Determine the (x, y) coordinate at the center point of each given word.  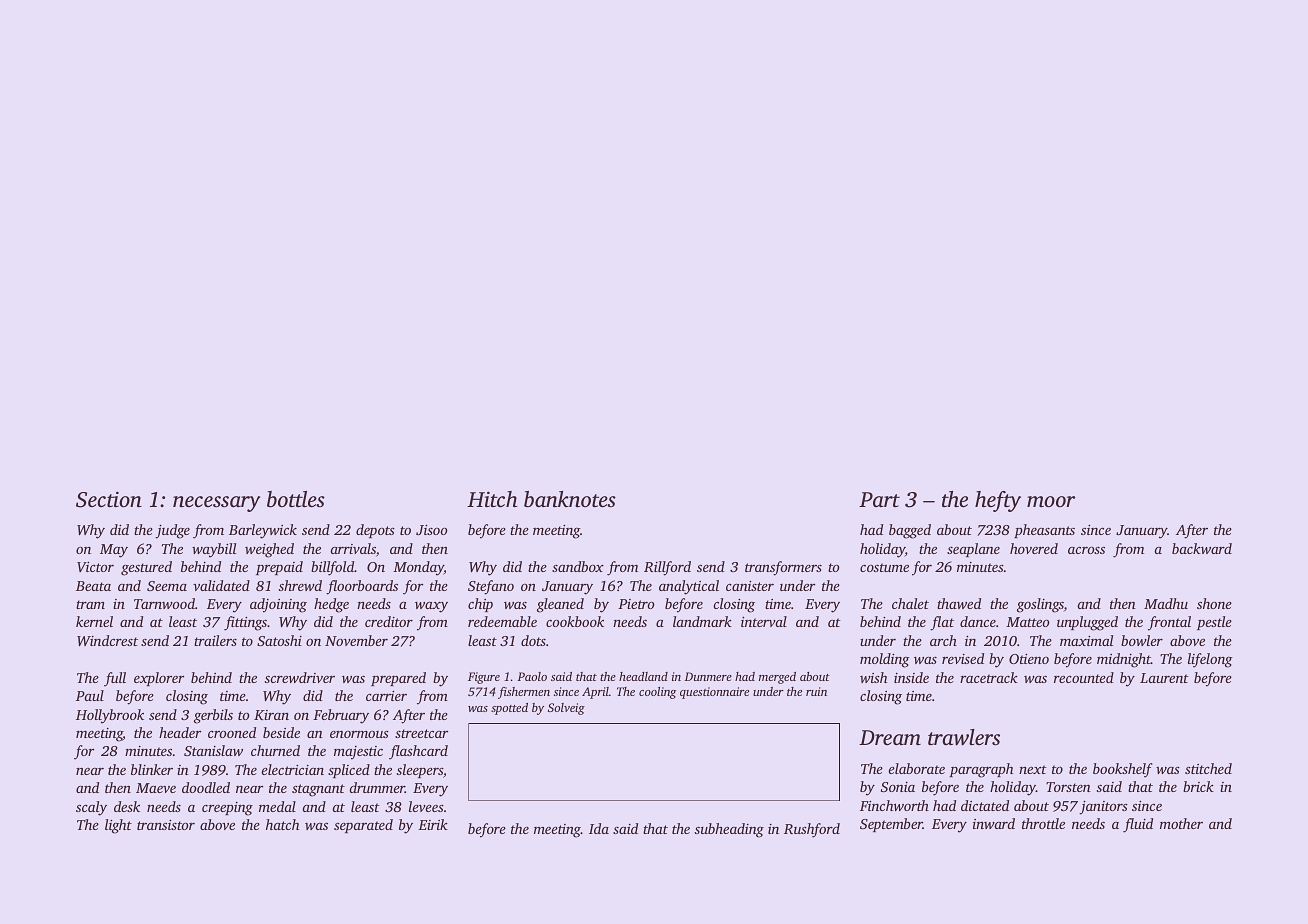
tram (90, 604)
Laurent (1164, 678)
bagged (910, 531)
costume (884, 567)
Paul (90, 695)
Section (109, 499)
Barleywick (263, 531)
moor (1051, 501)
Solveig (566, 709)
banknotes (570, 499)
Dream (890, 737)
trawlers (964, 737)
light (118, 826)
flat (942, 623)
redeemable (502, 621)
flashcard (418, 752)
